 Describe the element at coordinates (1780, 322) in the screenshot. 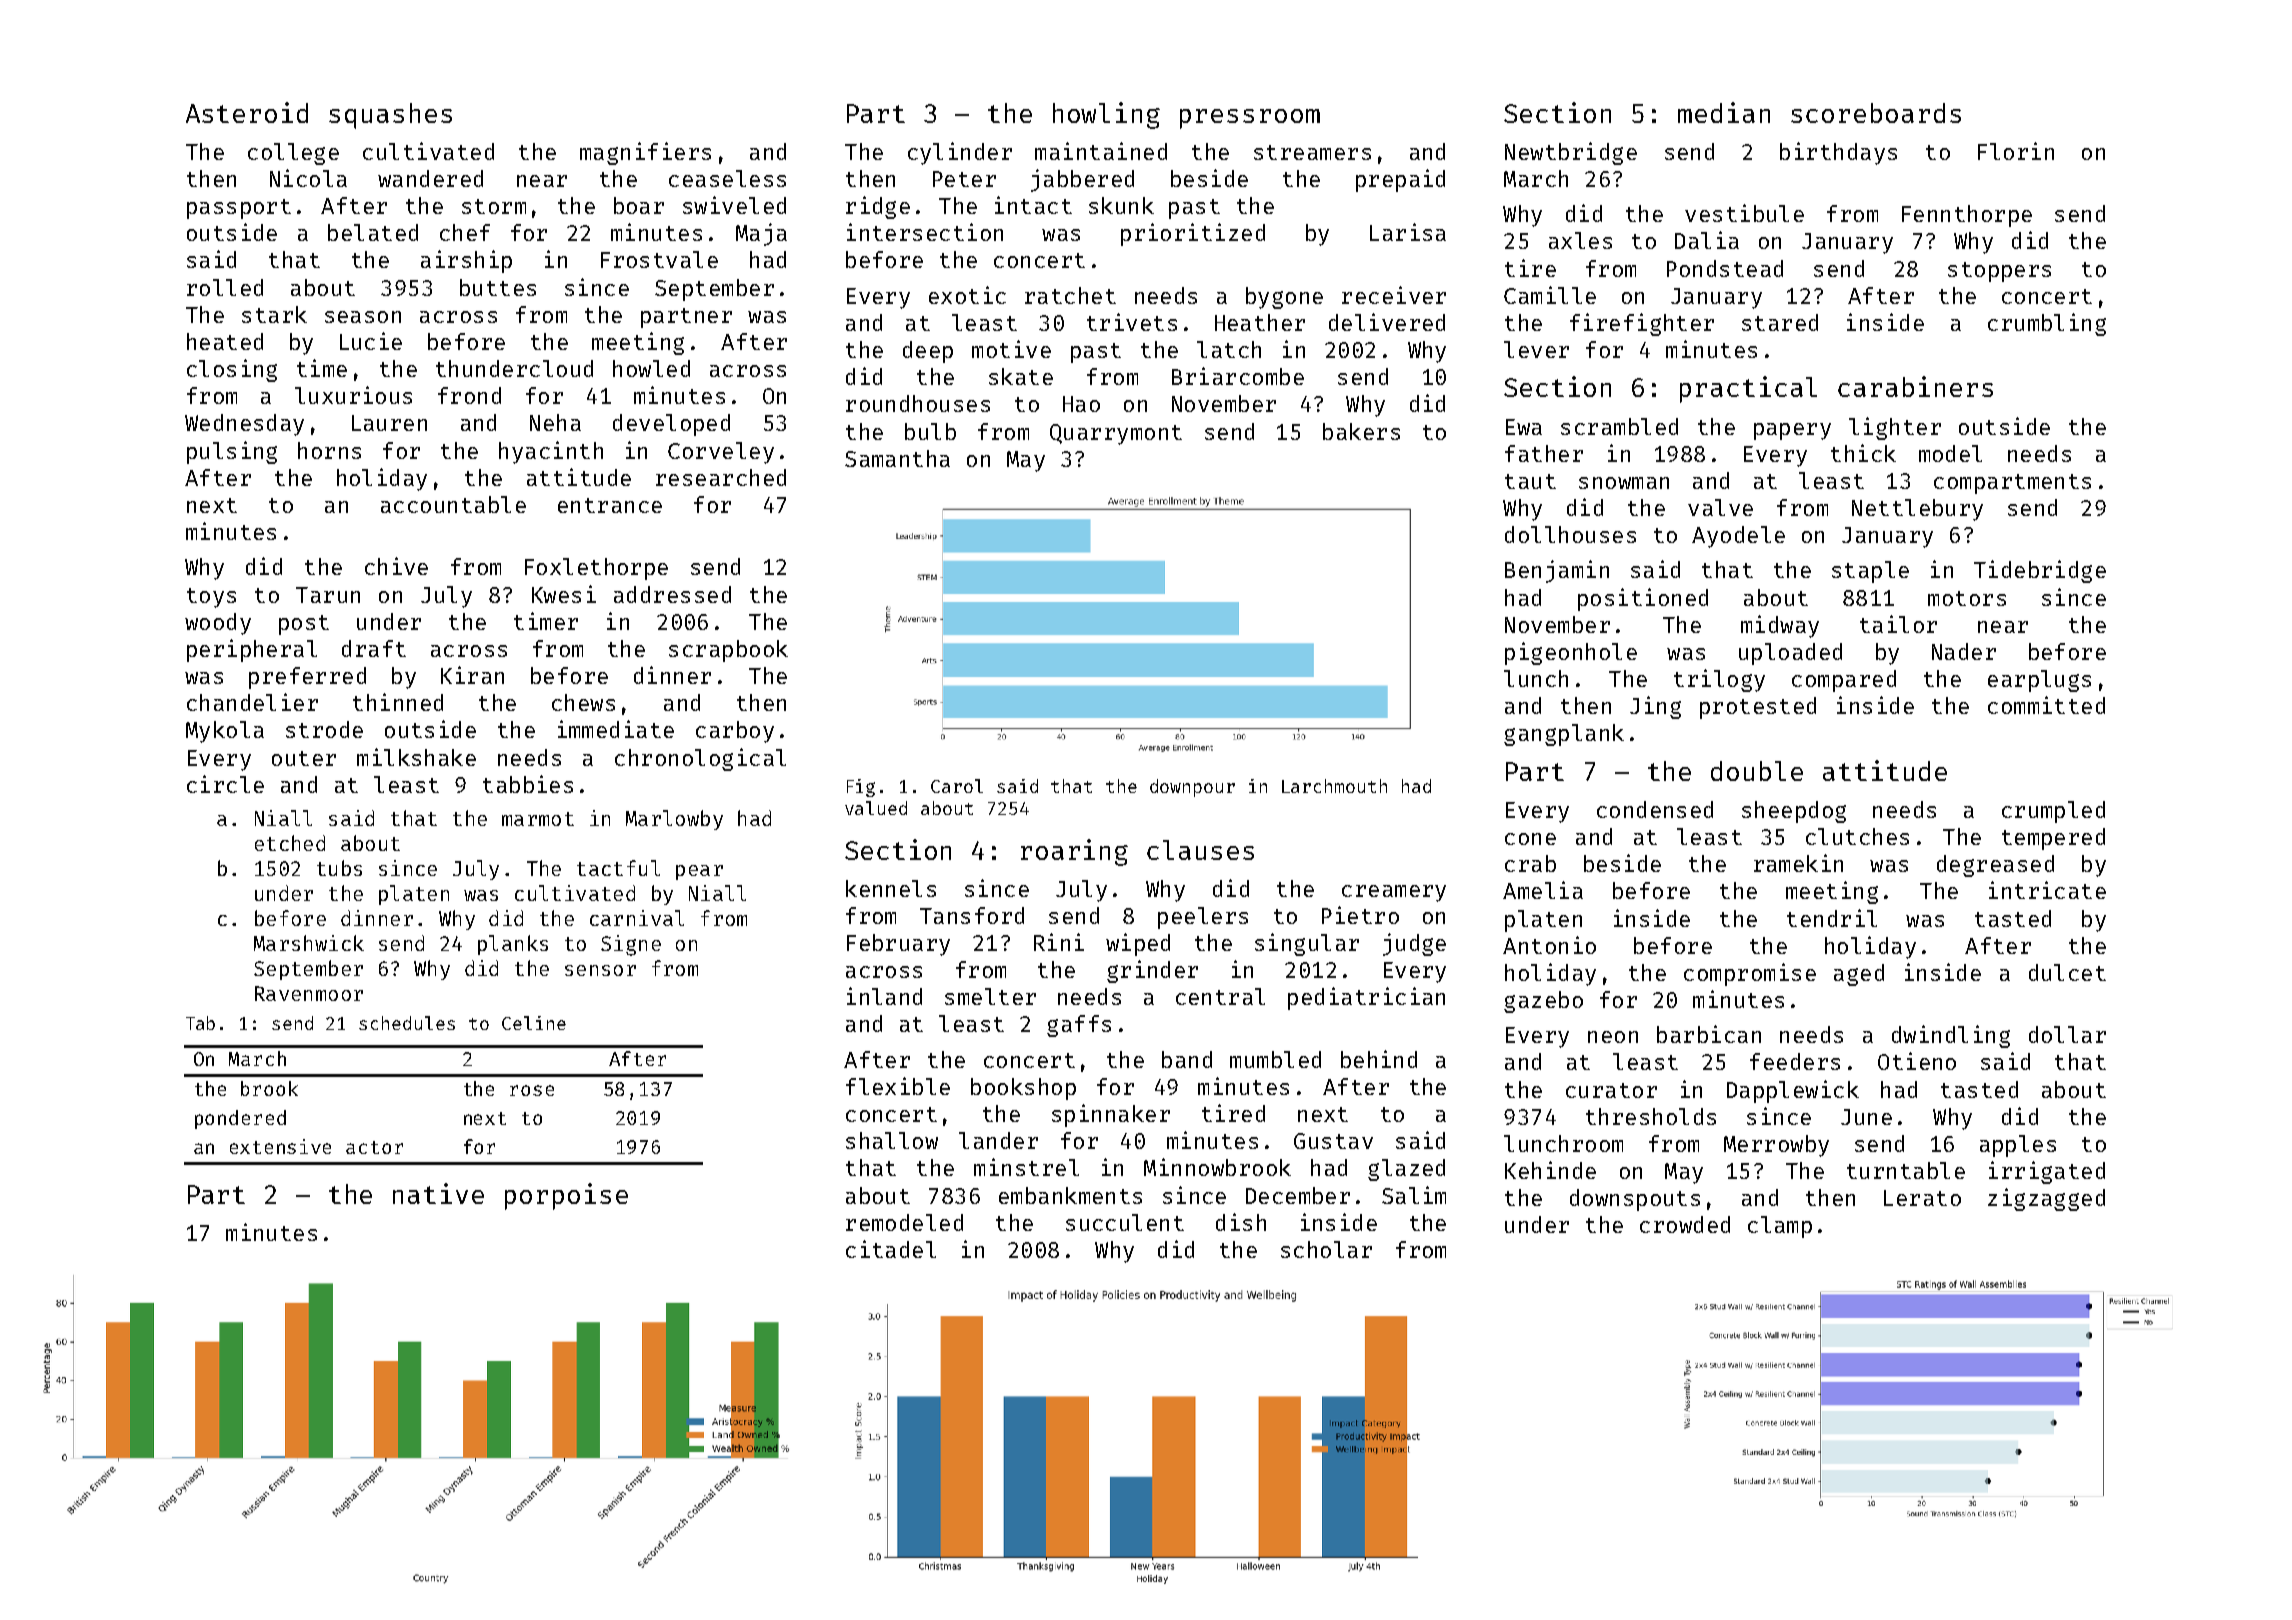

I see `stared` at that location.
